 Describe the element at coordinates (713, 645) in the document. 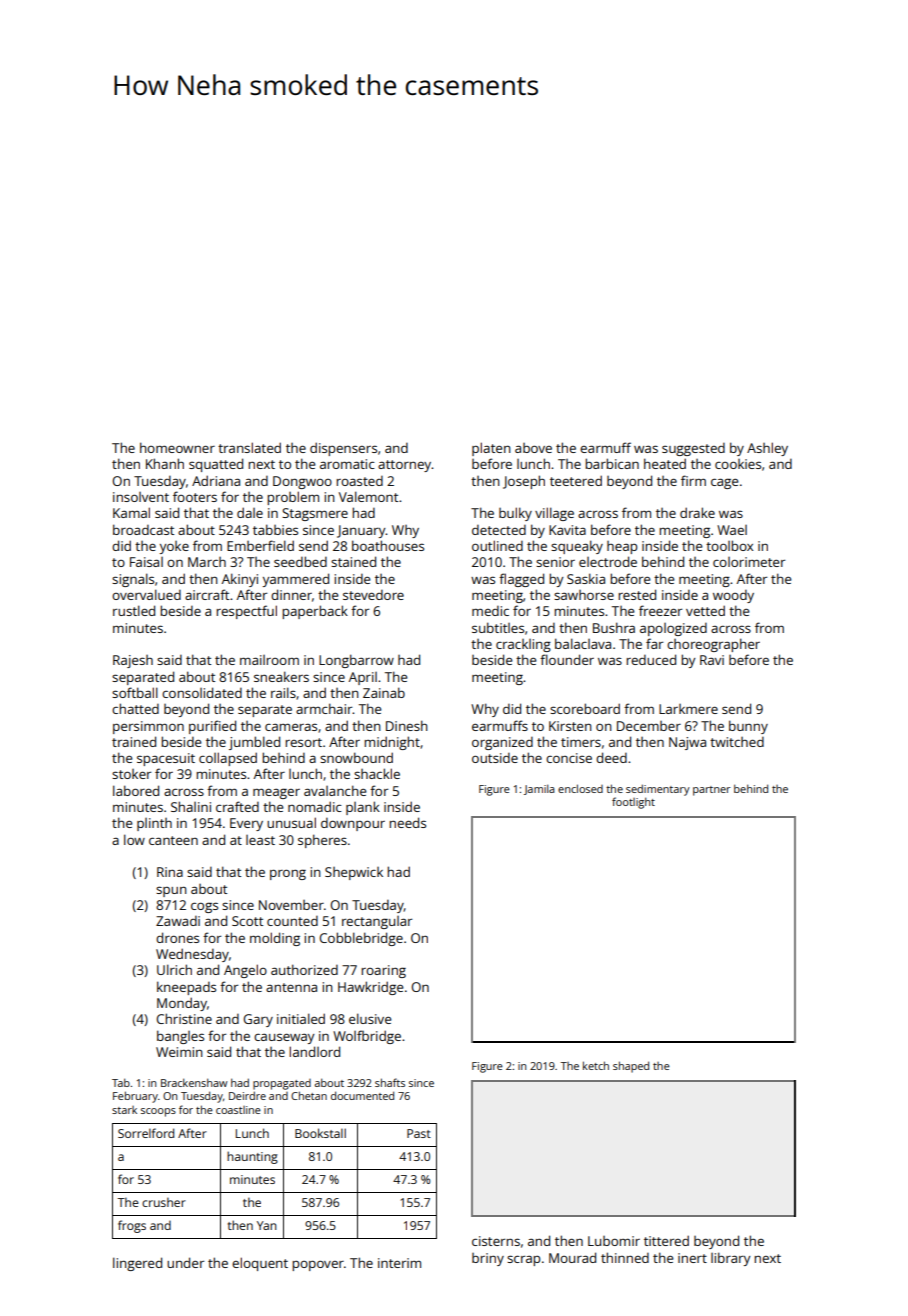

I see `choreographer` at that location.
